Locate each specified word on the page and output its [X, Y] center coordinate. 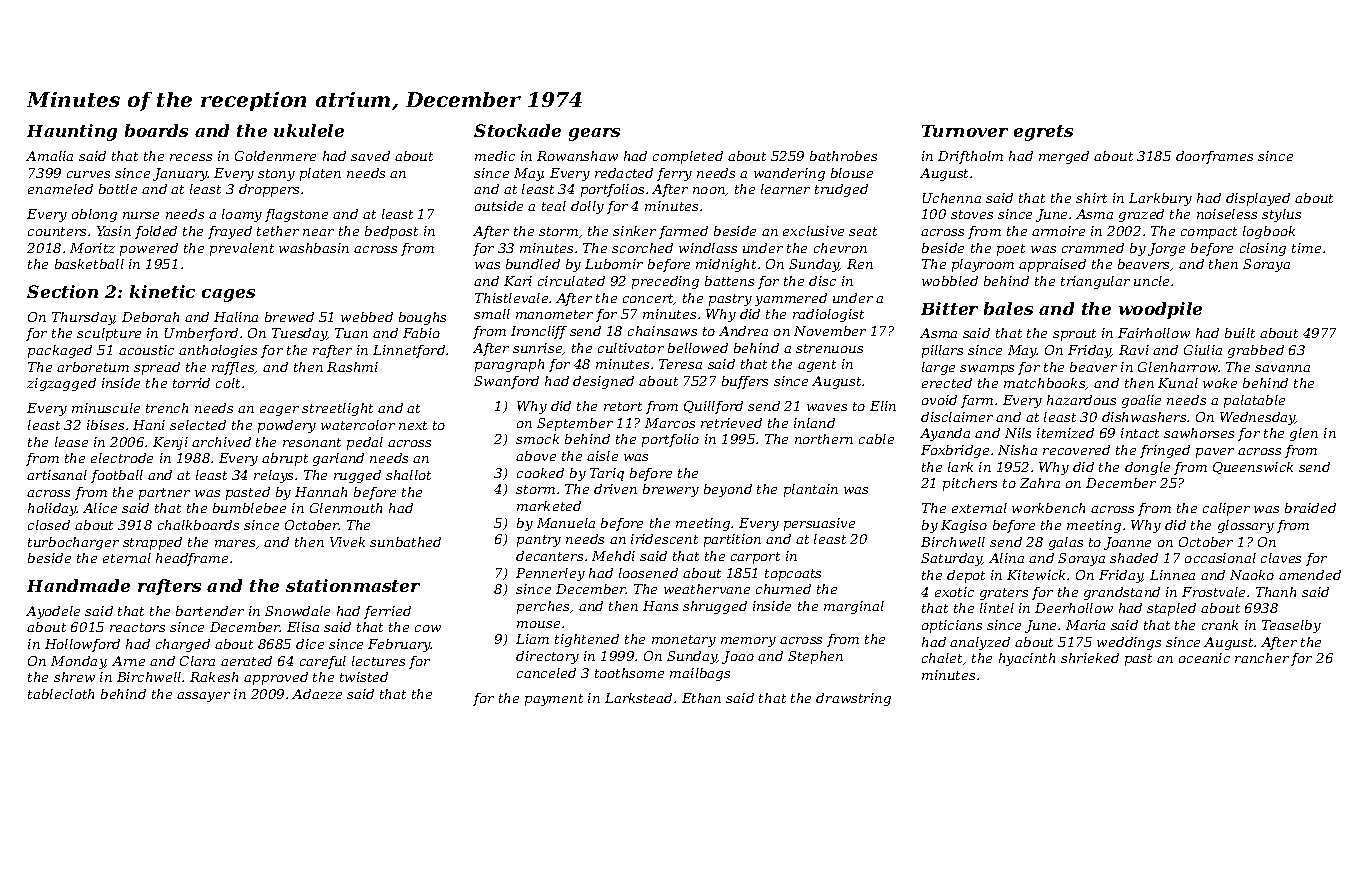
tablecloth [61, 694]
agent [817, 366]
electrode [122, 458]
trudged [841, 190]
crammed [1093, 248]
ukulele [309, 130]
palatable [1254, 401]
